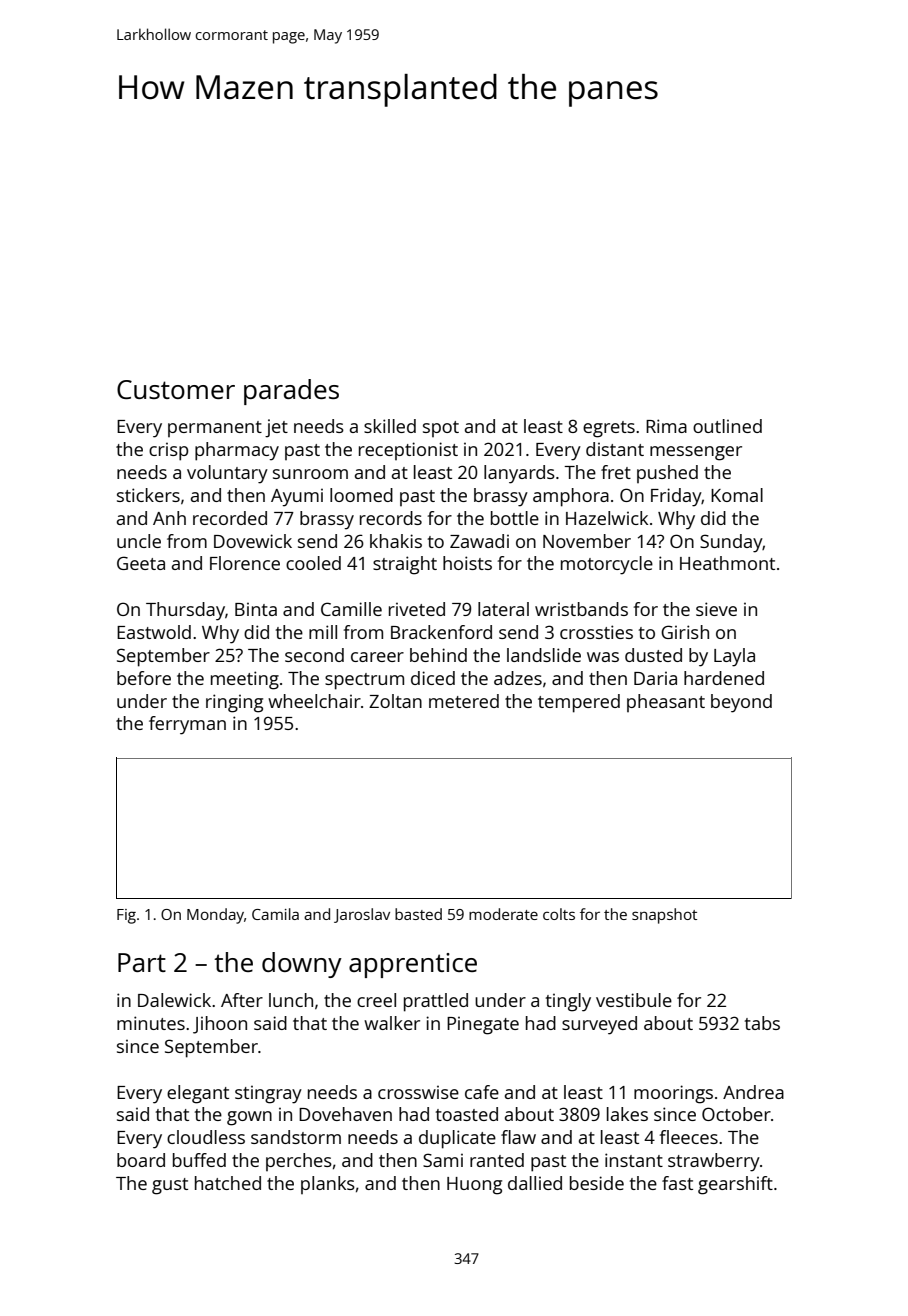  What do you see at coordinates (418, 914) in the screenshot?
I see `basted` at bounding box center [418, 914].
